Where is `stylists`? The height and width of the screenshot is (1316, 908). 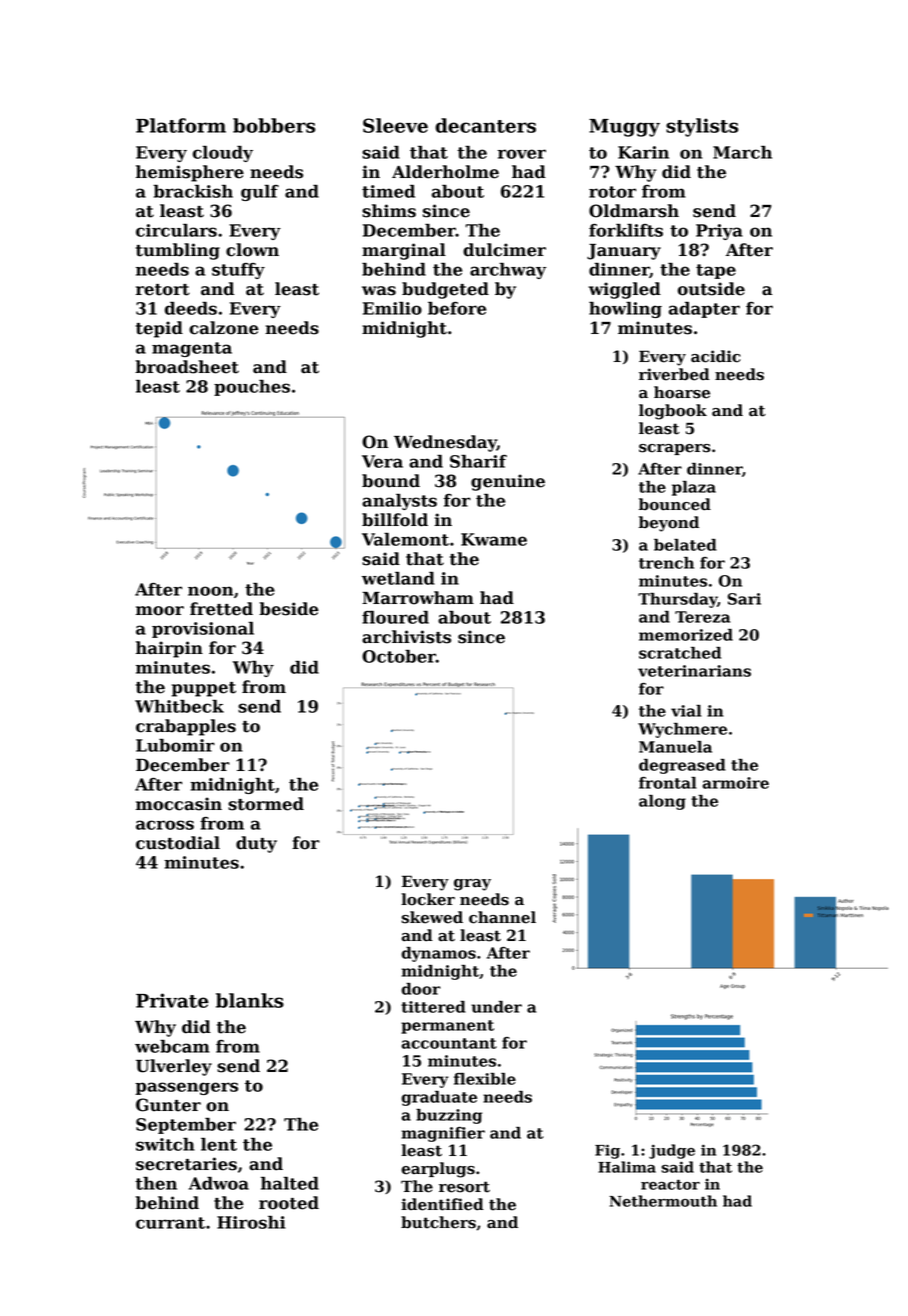 stylists is located at coordinates (702, 127).
